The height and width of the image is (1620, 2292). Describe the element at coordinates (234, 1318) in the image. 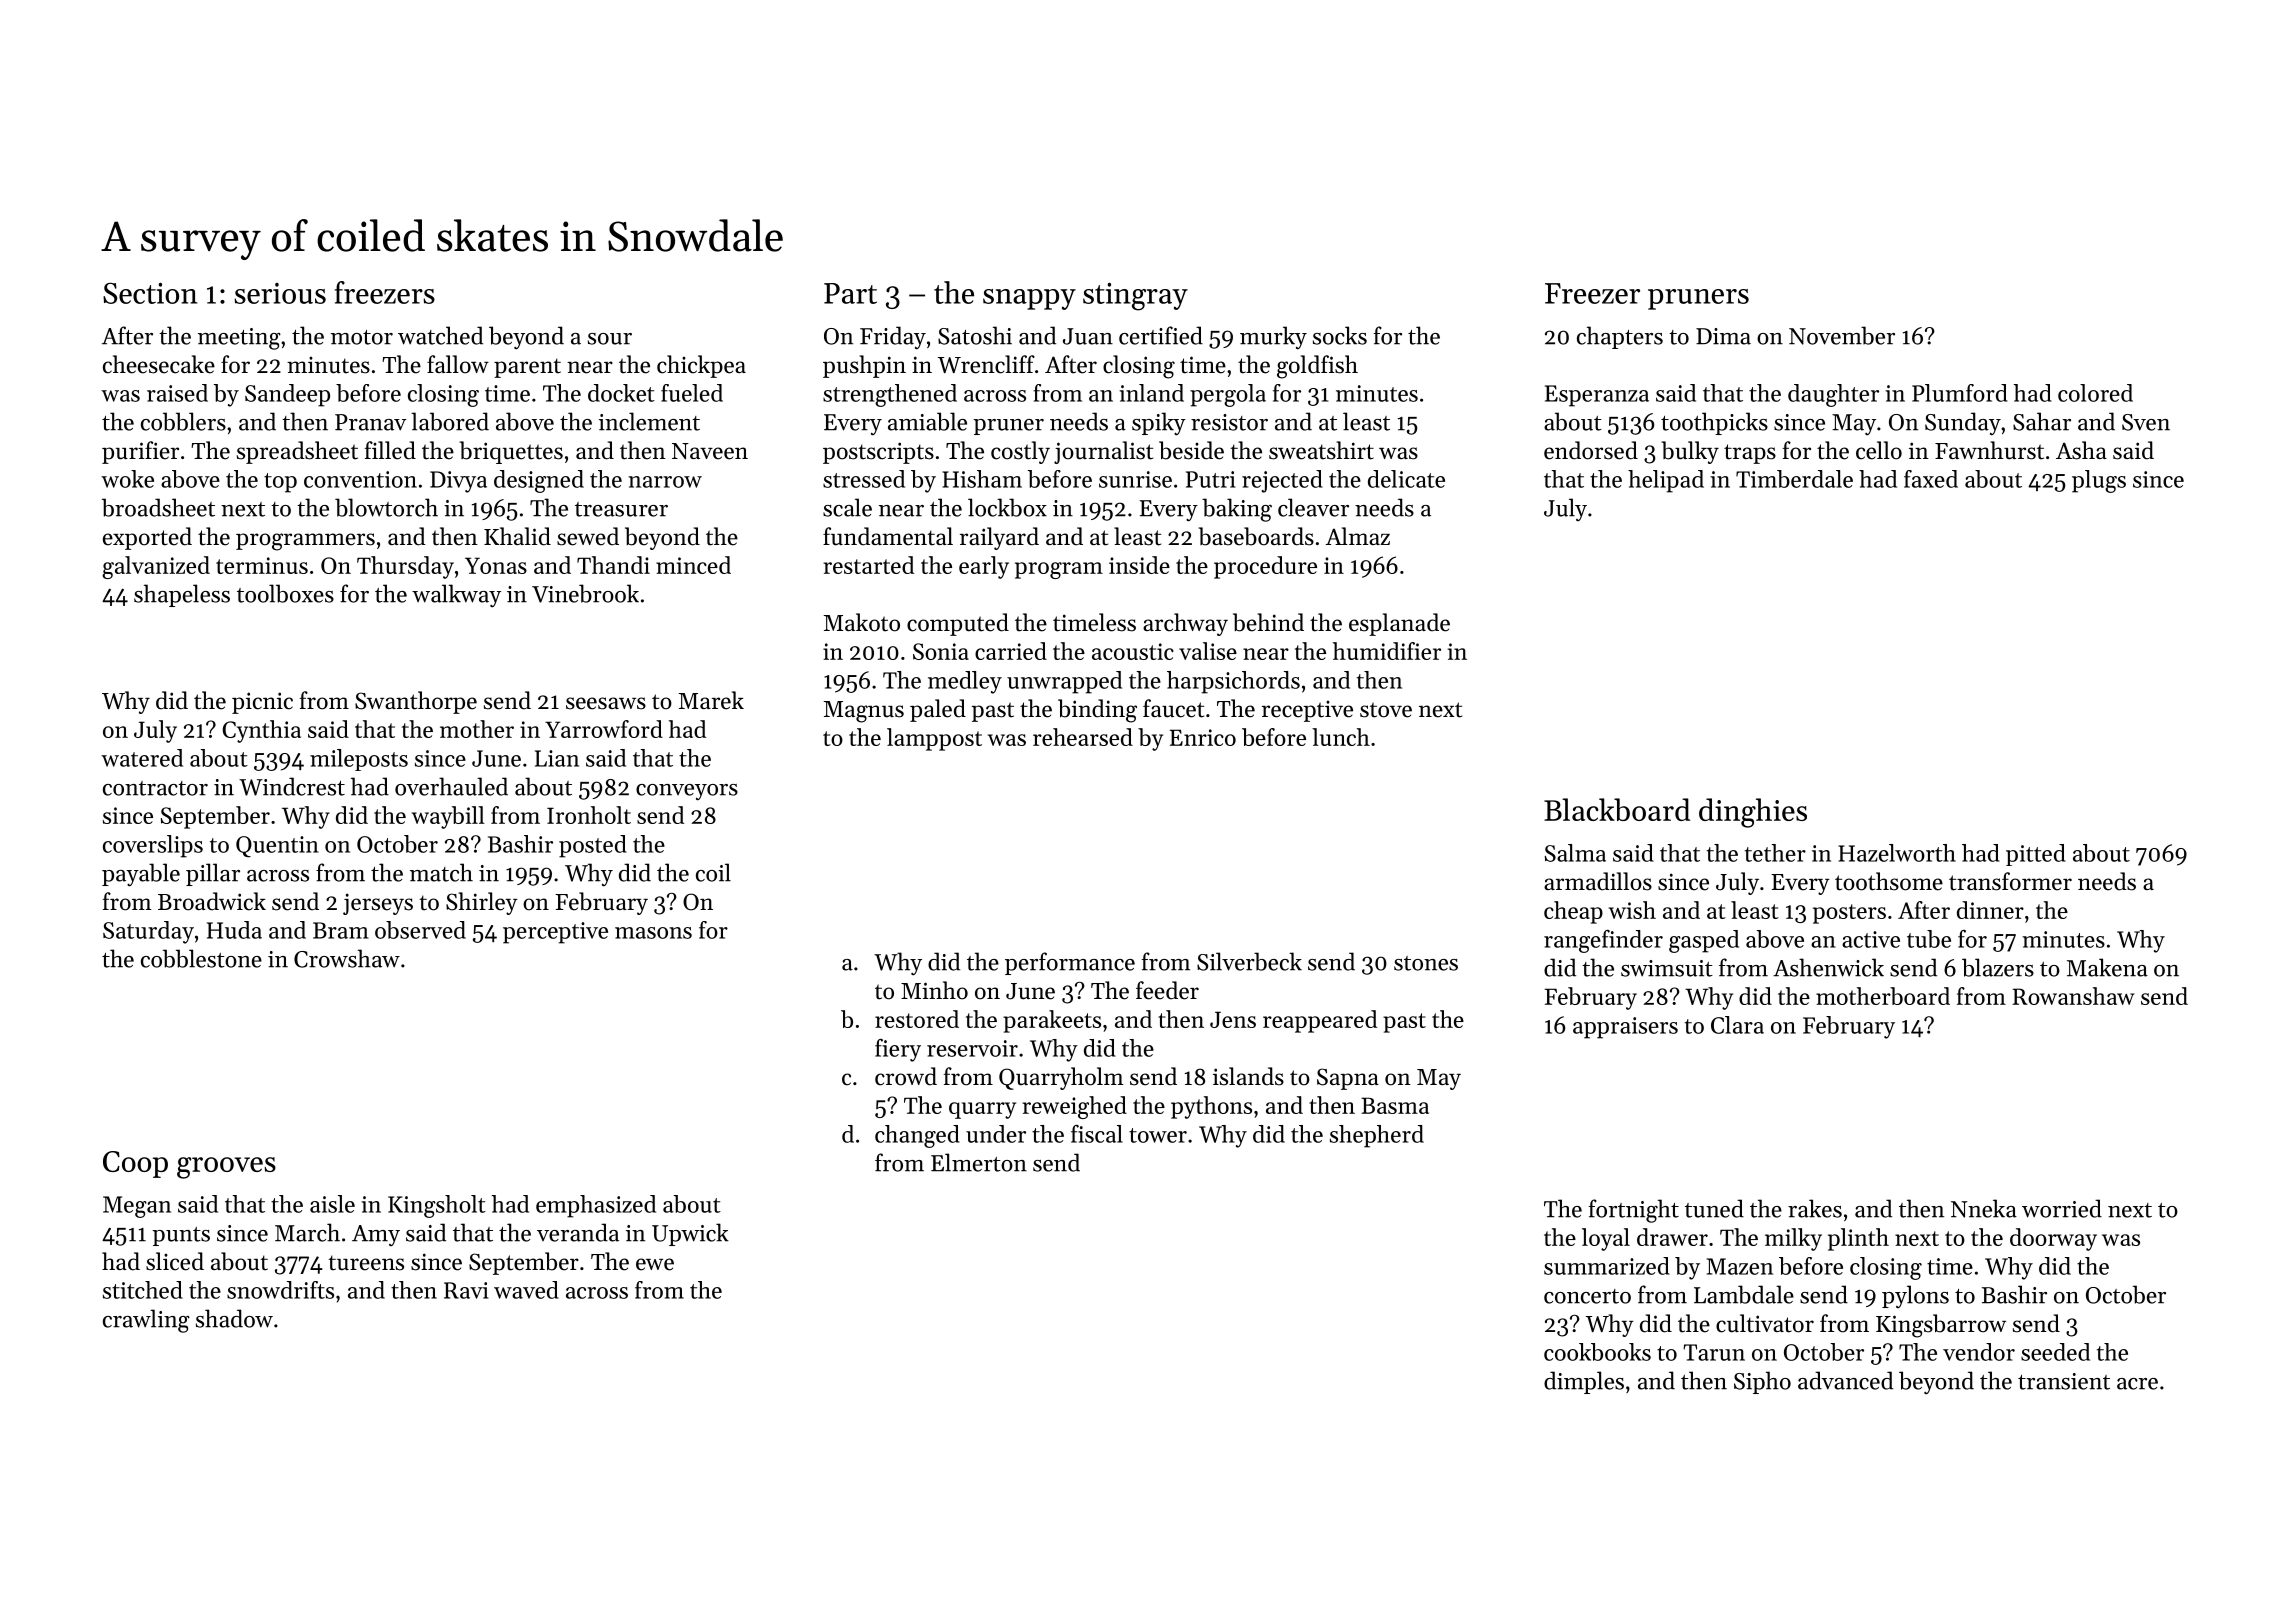

I see `shadow` at that location.
